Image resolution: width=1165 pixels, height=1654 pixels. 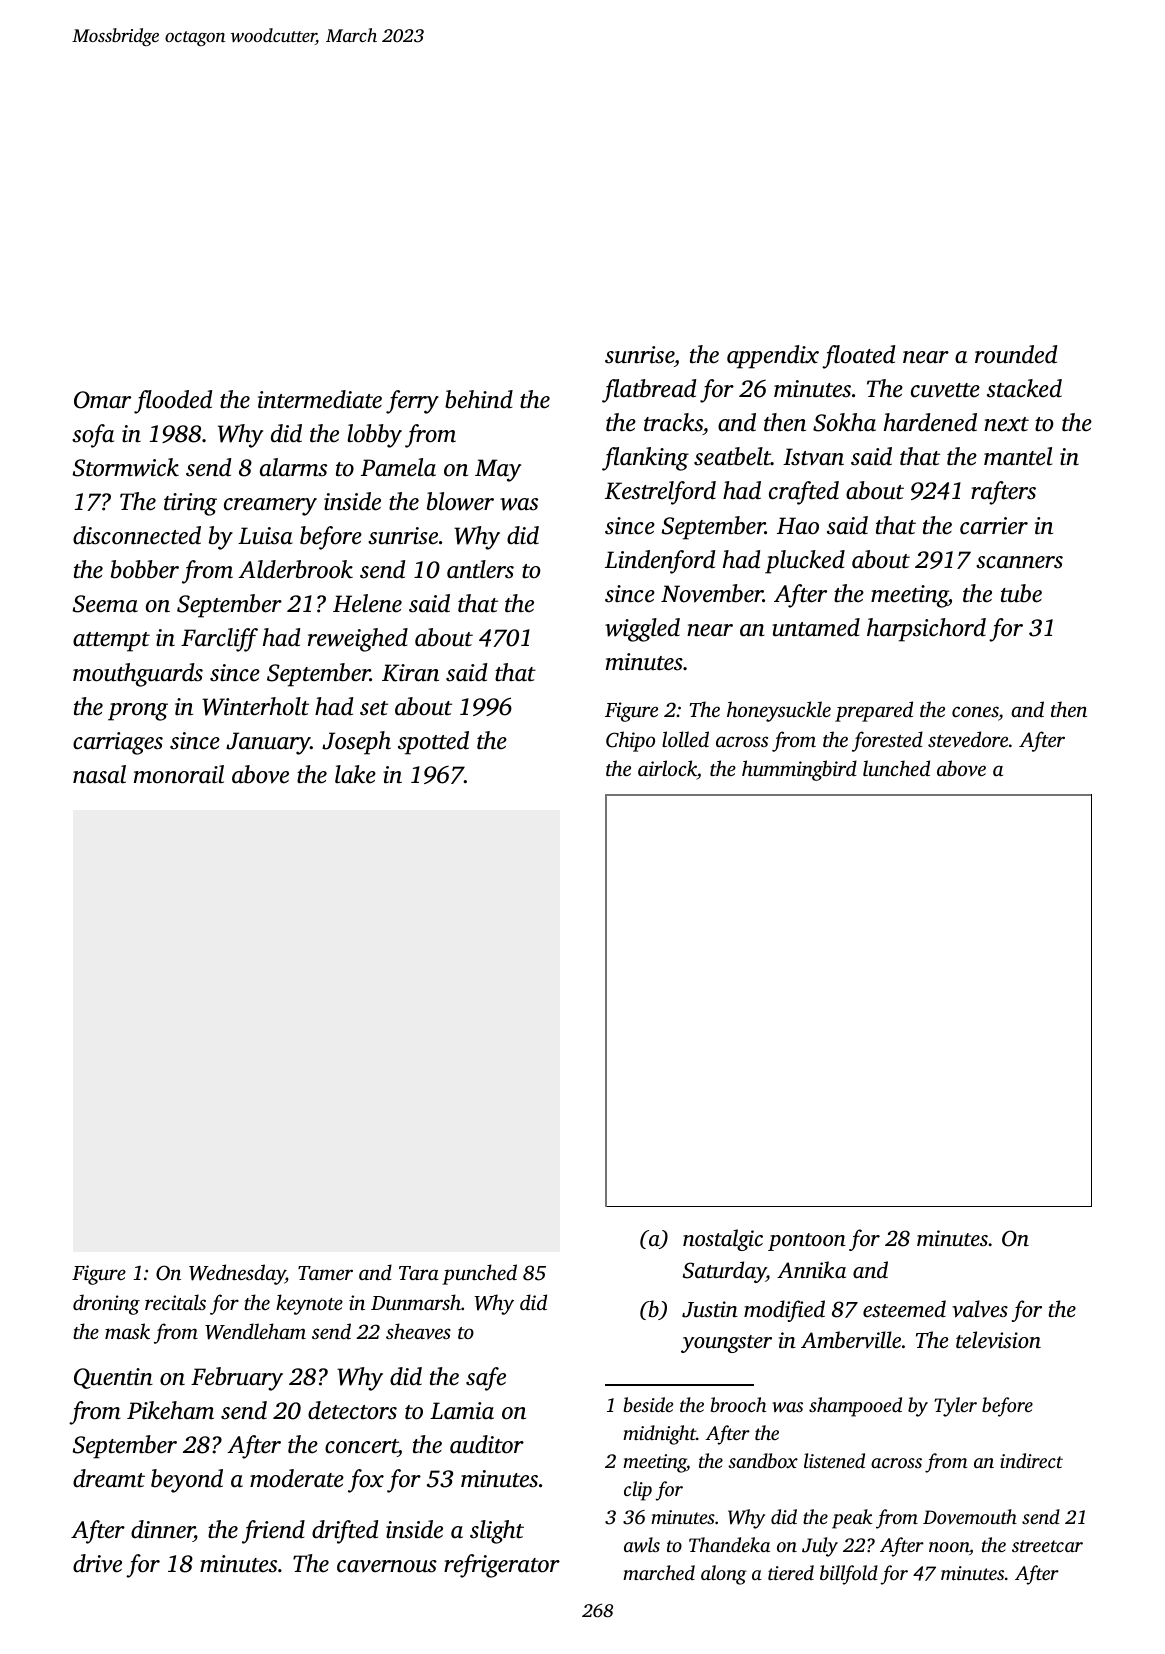 What do you see at coordinates (926, 630) in the document?
I see `harpsichord` at bounding box center [926, 630].
